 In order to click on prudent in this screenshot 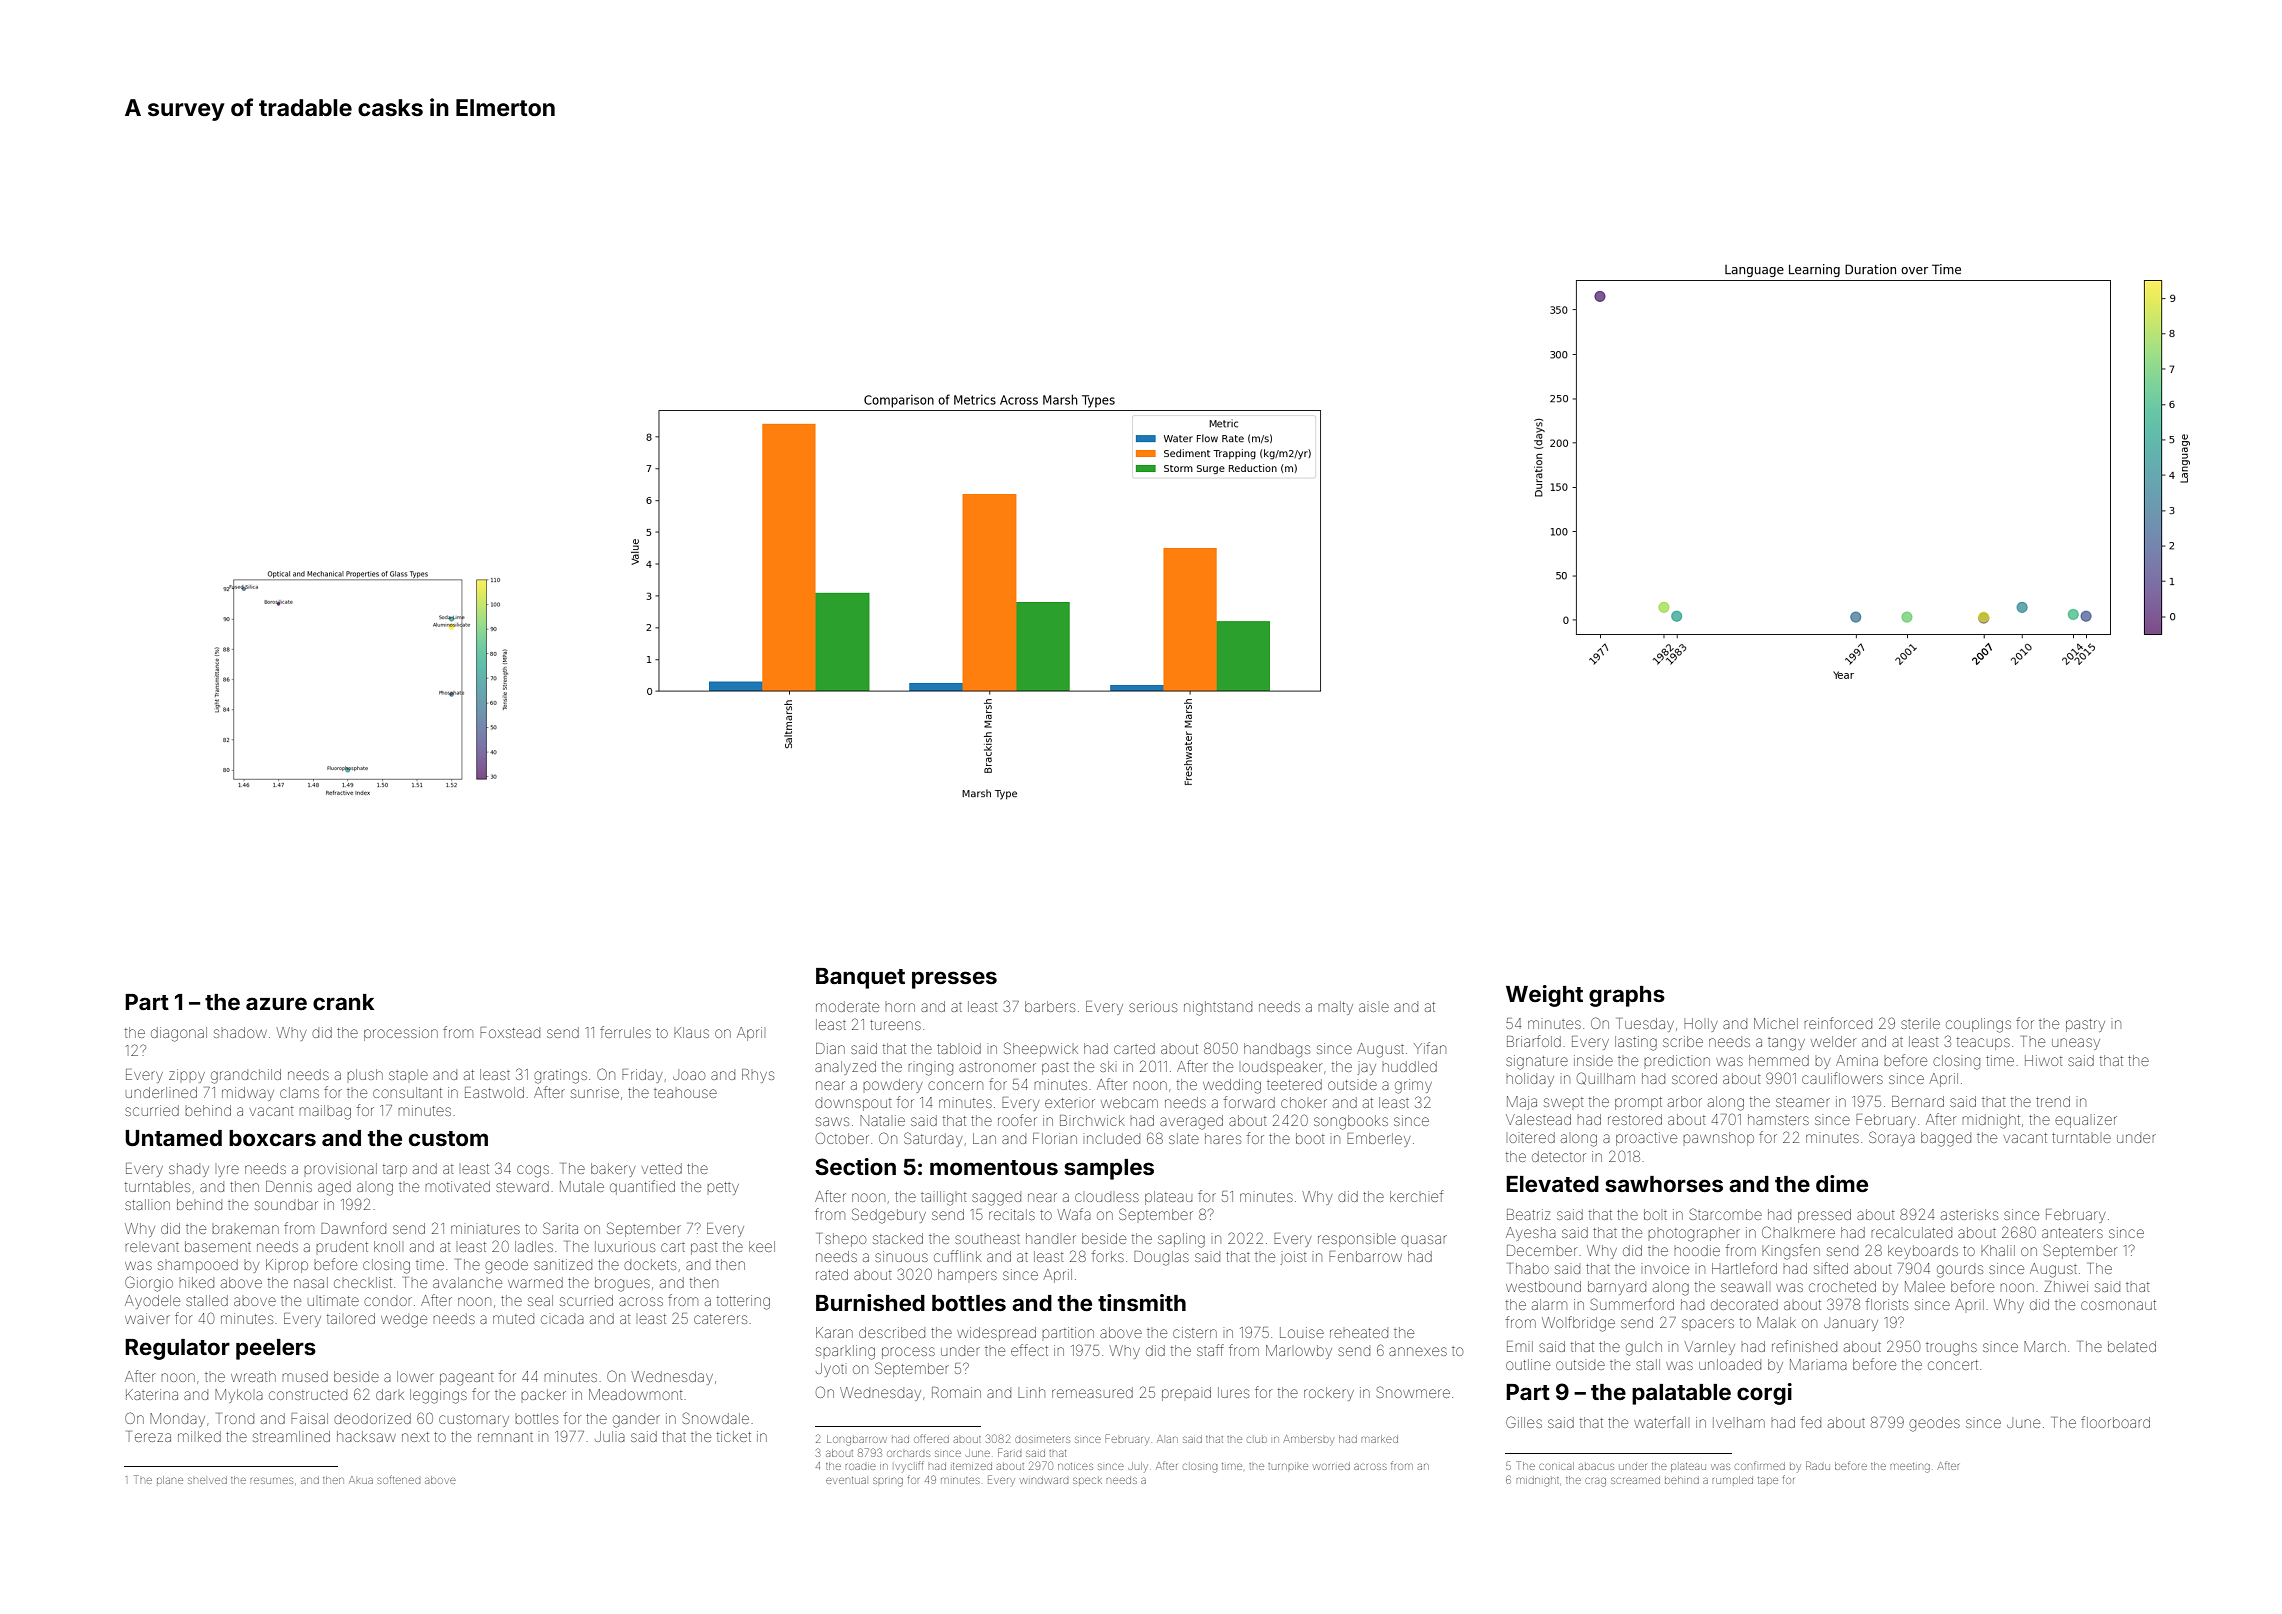, I will do `click(342, 1246)`.
